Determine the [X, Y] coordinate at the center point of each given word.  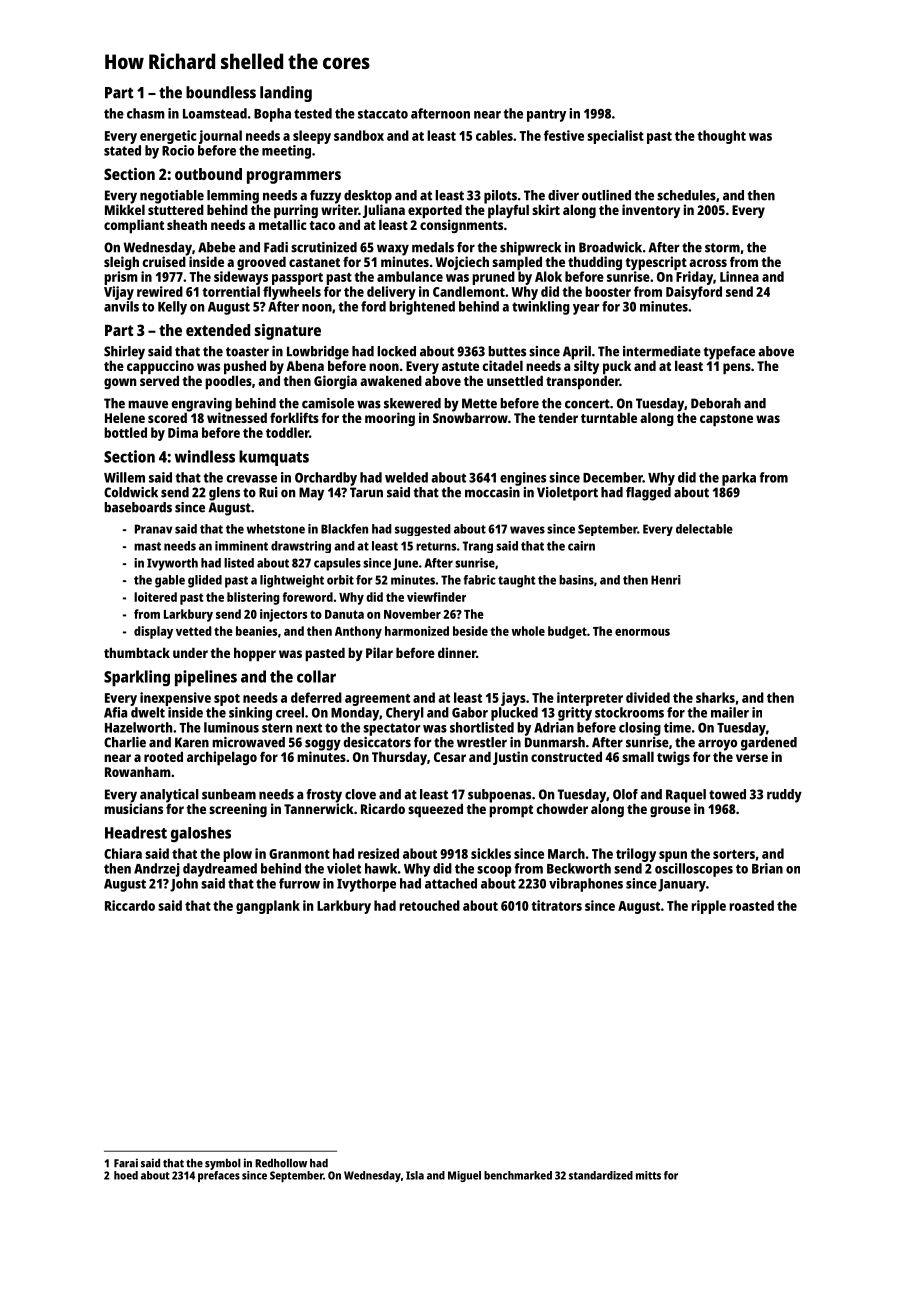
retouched [429, 905]
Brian [767, 868]
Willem [124, 477]
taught [517, 581]
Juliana [384, 211]
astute [460, 366]
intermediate [662, 351]
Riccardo [130, 905]
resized [378, 853]
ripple [708, 907]
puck [617, 367]
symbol [223, 1164]
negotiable [172, 197]
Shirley [124, 353]
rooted [163, 756]
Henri [666, 580]
